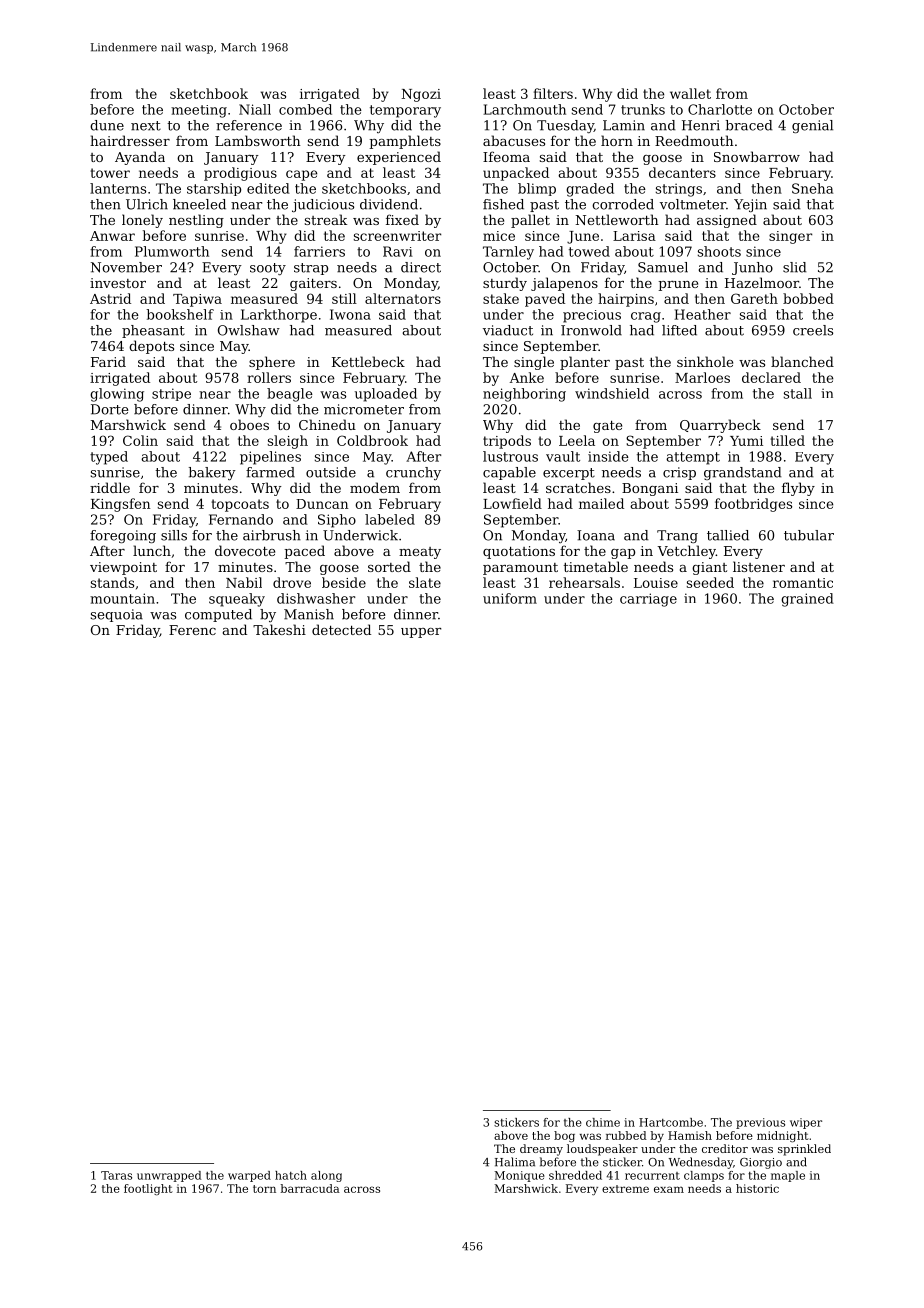  What do you see at coordinates (515, 1162) in the screenshot?
I see `Halima` at bounding box center [515, 1162].
